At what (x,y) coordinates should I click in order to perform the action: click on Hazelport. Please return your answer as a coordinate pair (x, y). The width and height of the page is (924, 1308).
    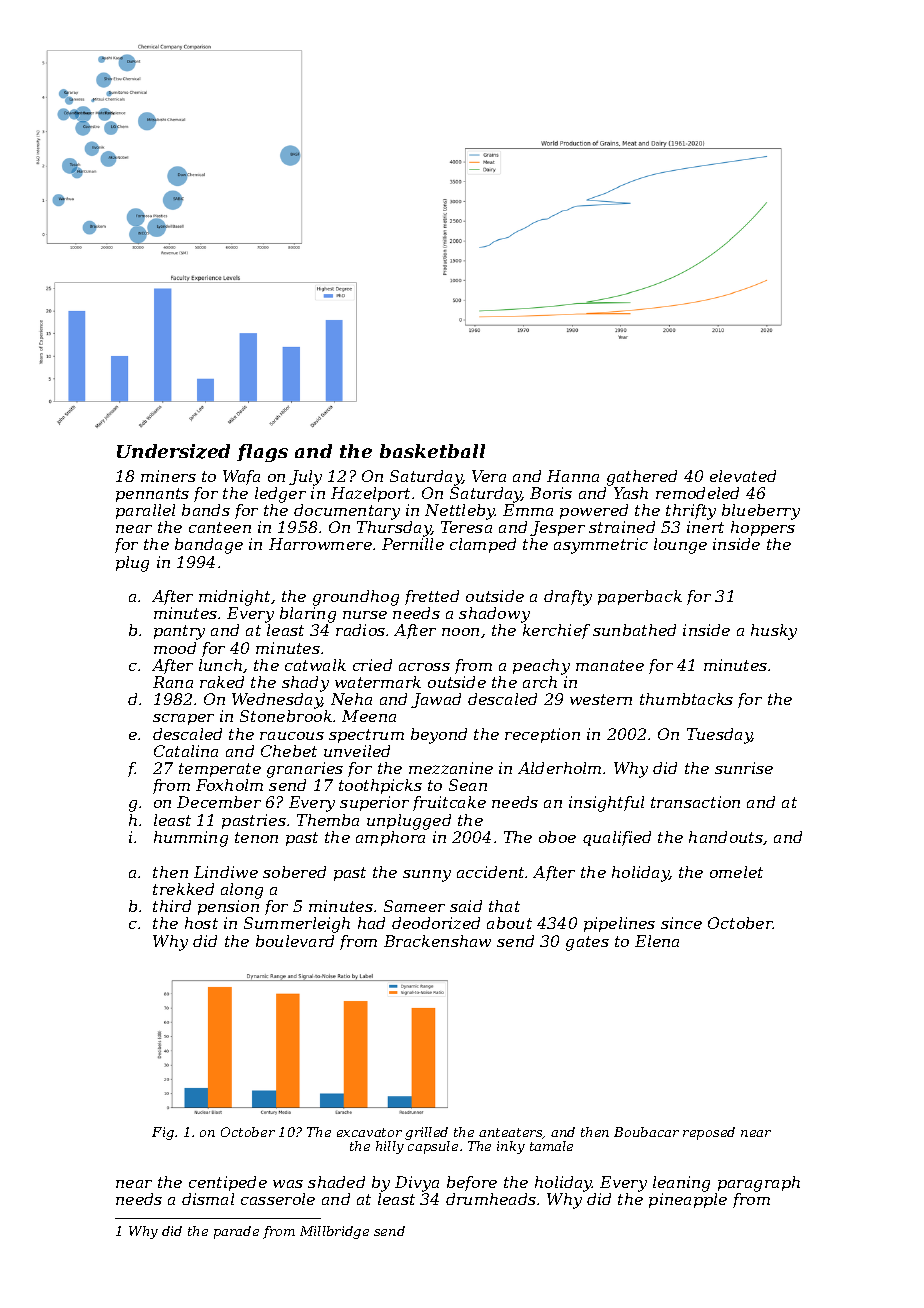
    Looking at the image, I should click on (370, 494).
